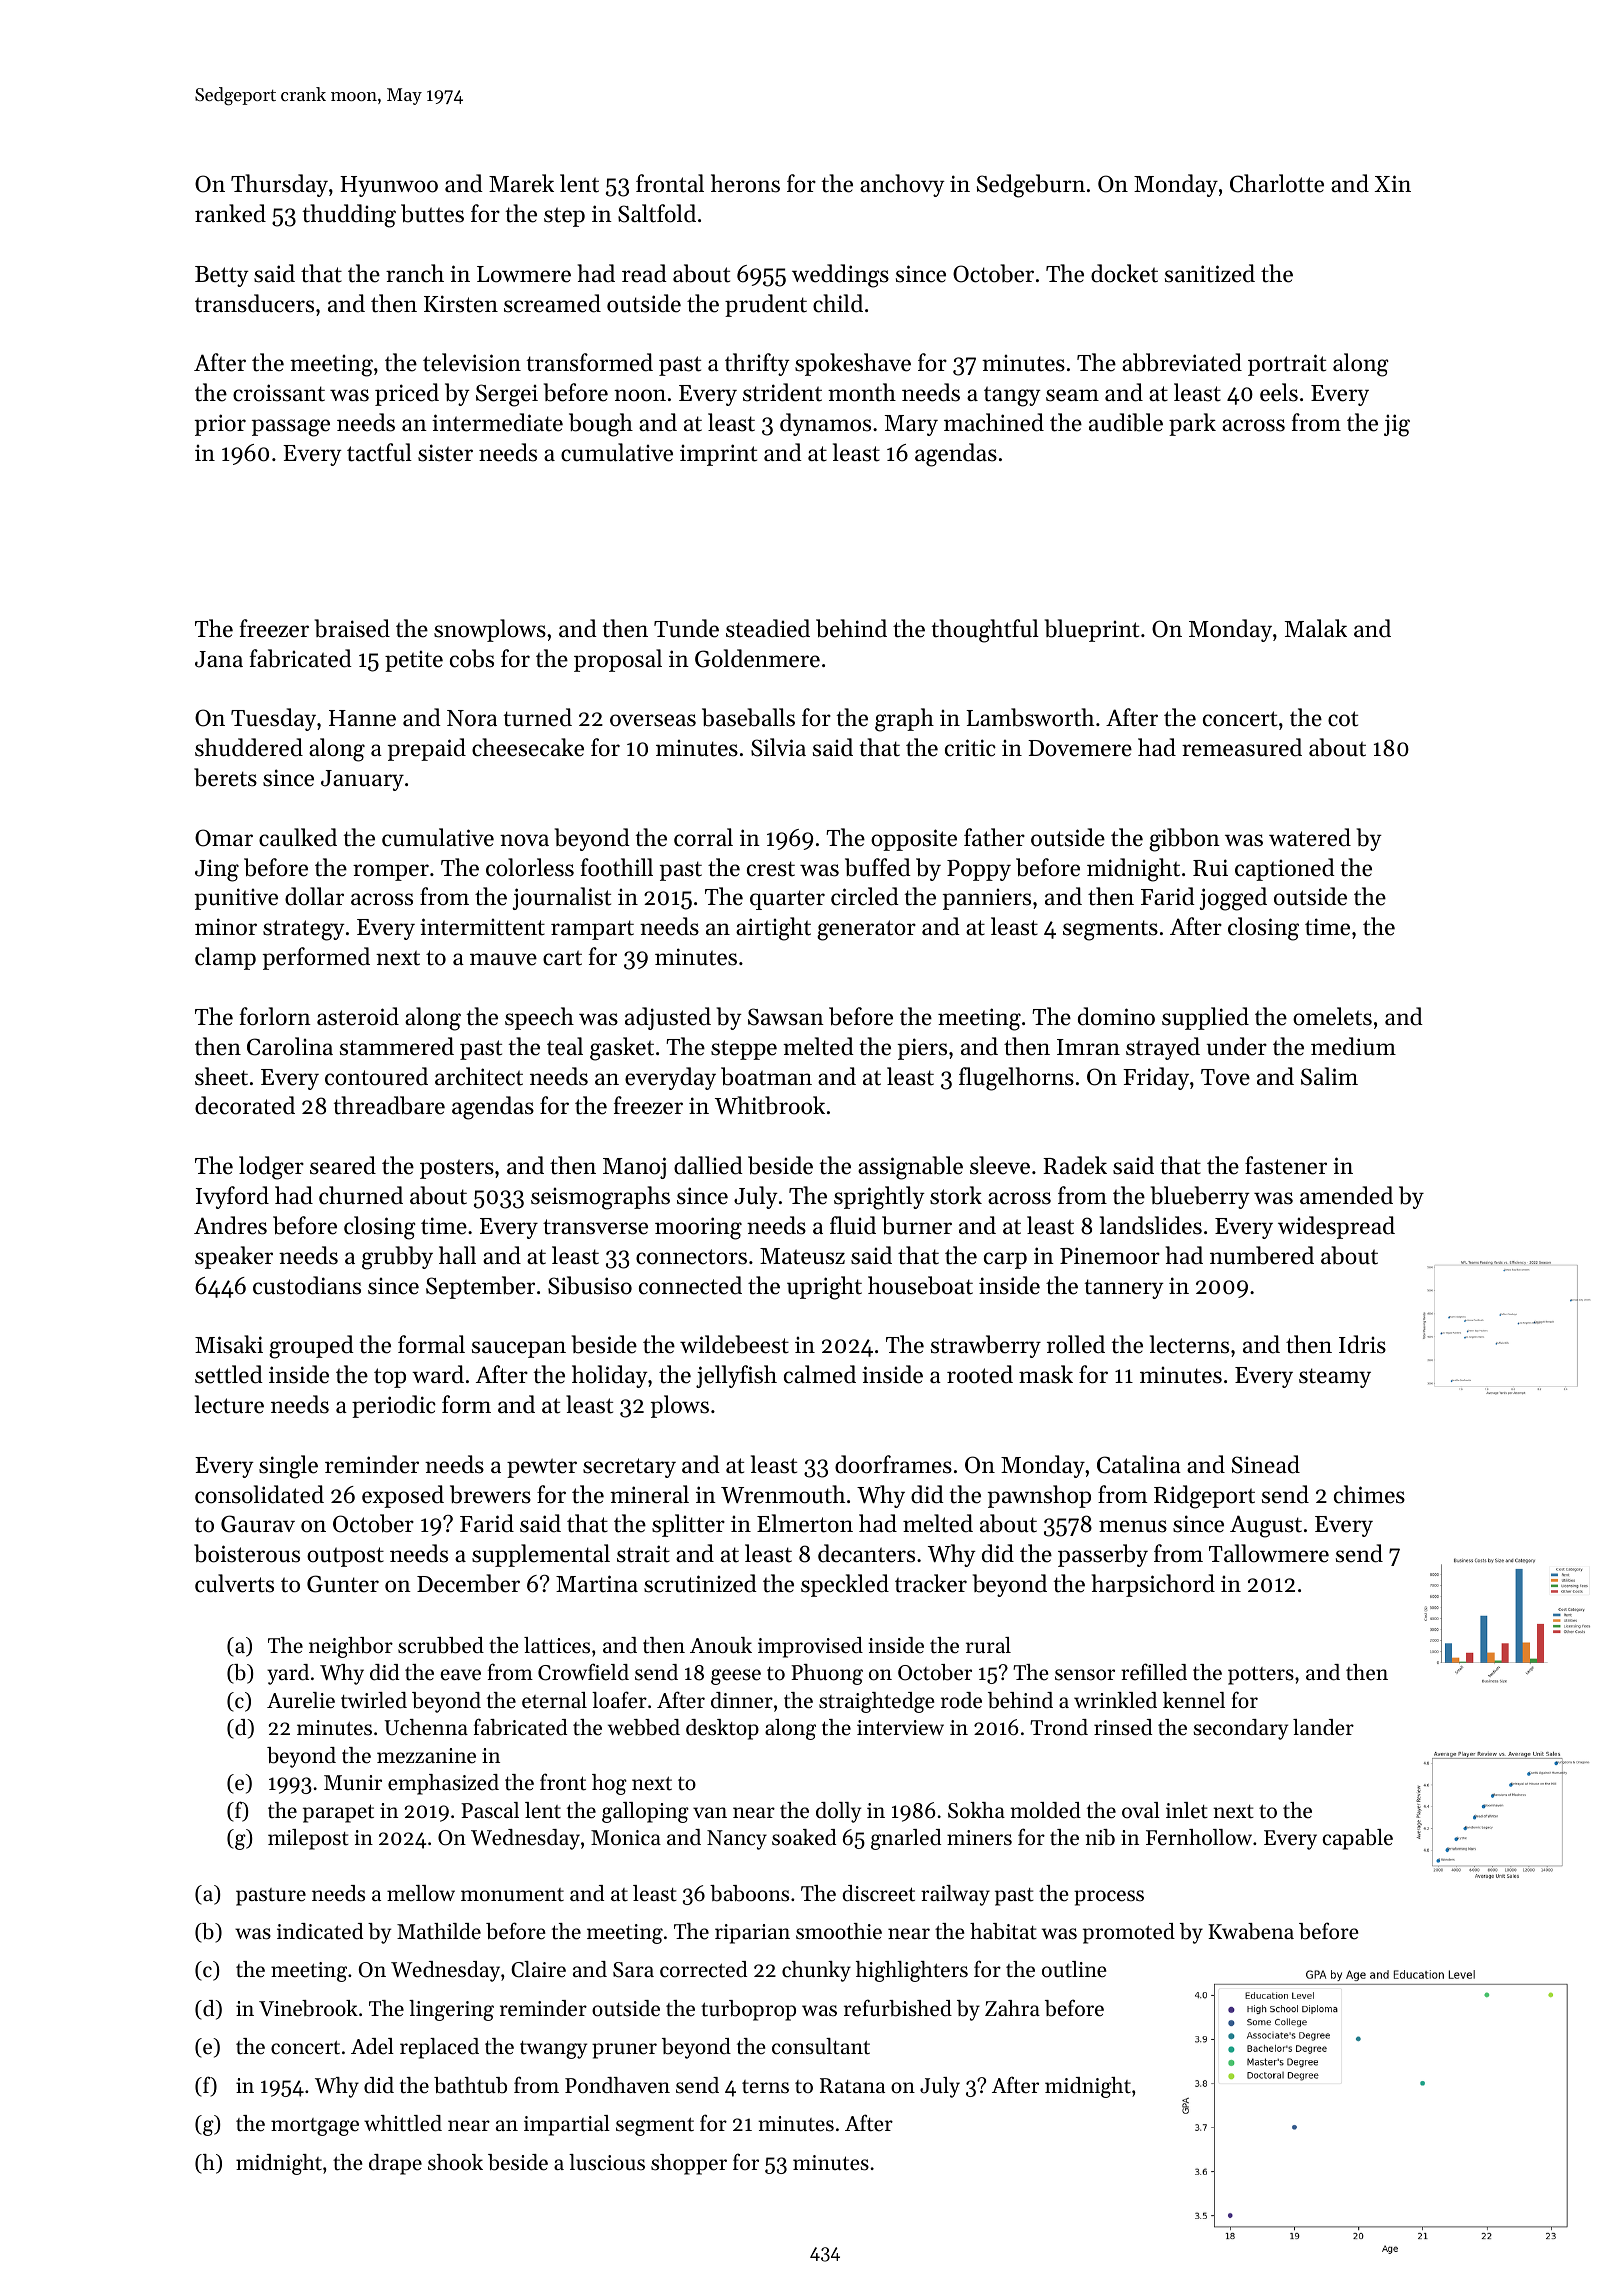 The image size is (1620, 2292). What do you see at coordinates (552, 303) in the screenshot?
I see `screamed` at bounding box center [552, 303].
